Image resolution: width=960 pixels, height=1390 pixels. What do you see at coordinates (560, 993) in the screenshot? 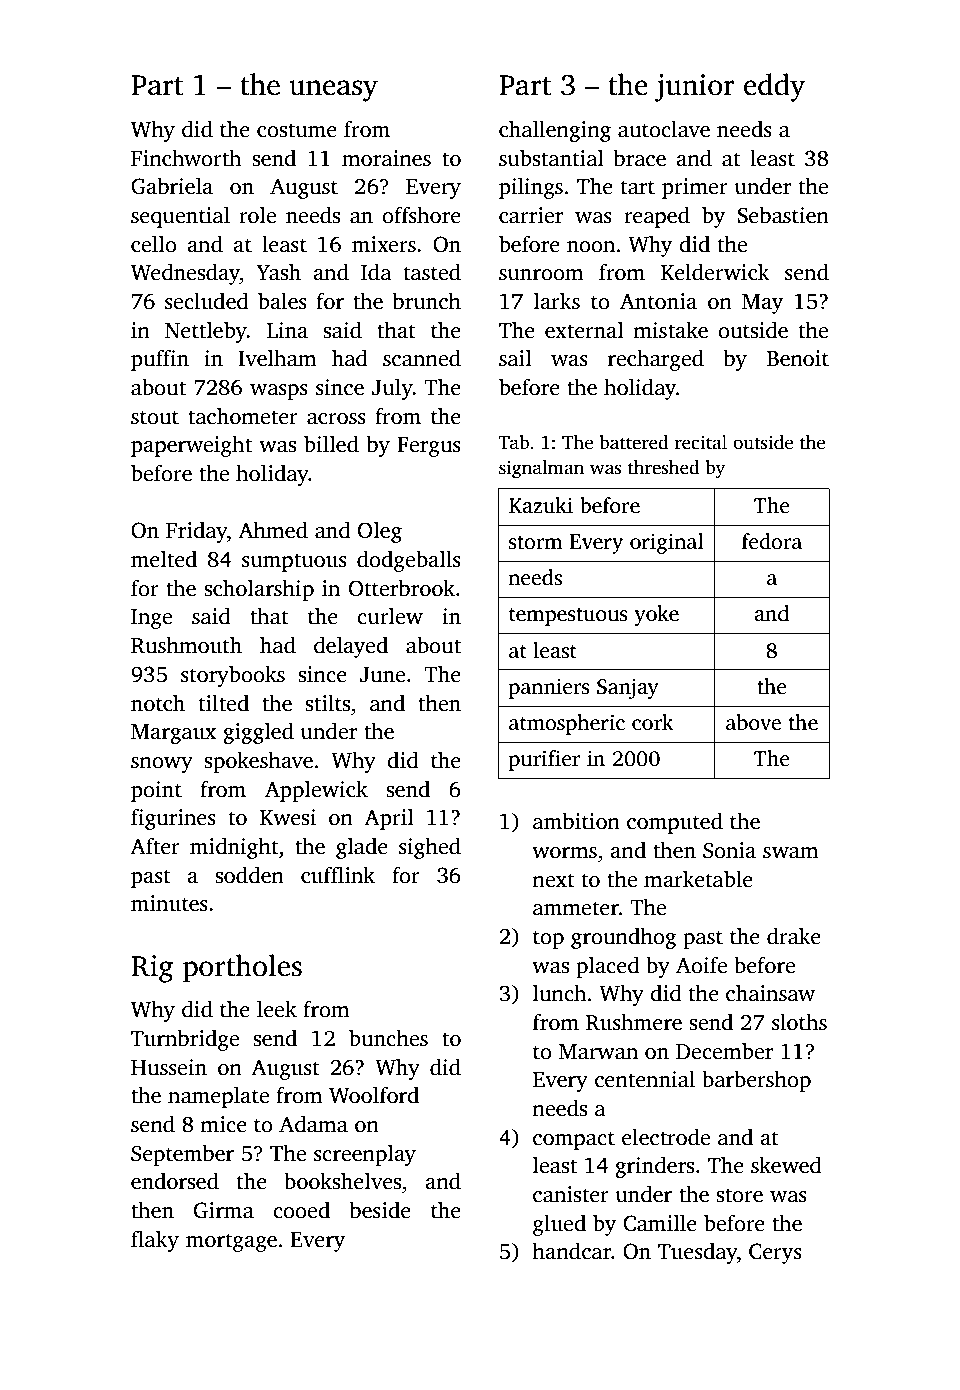
I see `lunch` at bounding box center [560, 993].
